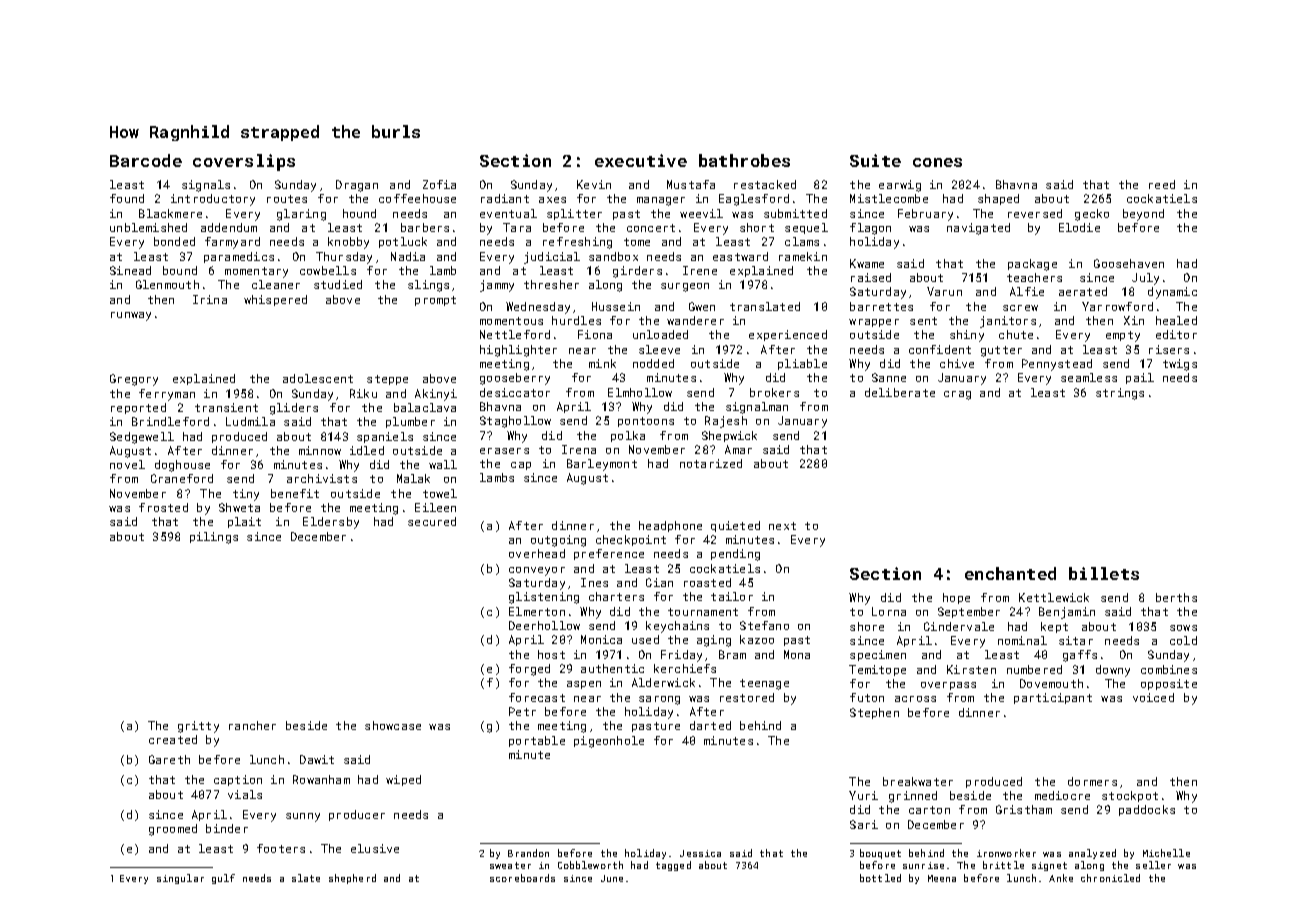  I want to click on earwig, so click(900, 186).
